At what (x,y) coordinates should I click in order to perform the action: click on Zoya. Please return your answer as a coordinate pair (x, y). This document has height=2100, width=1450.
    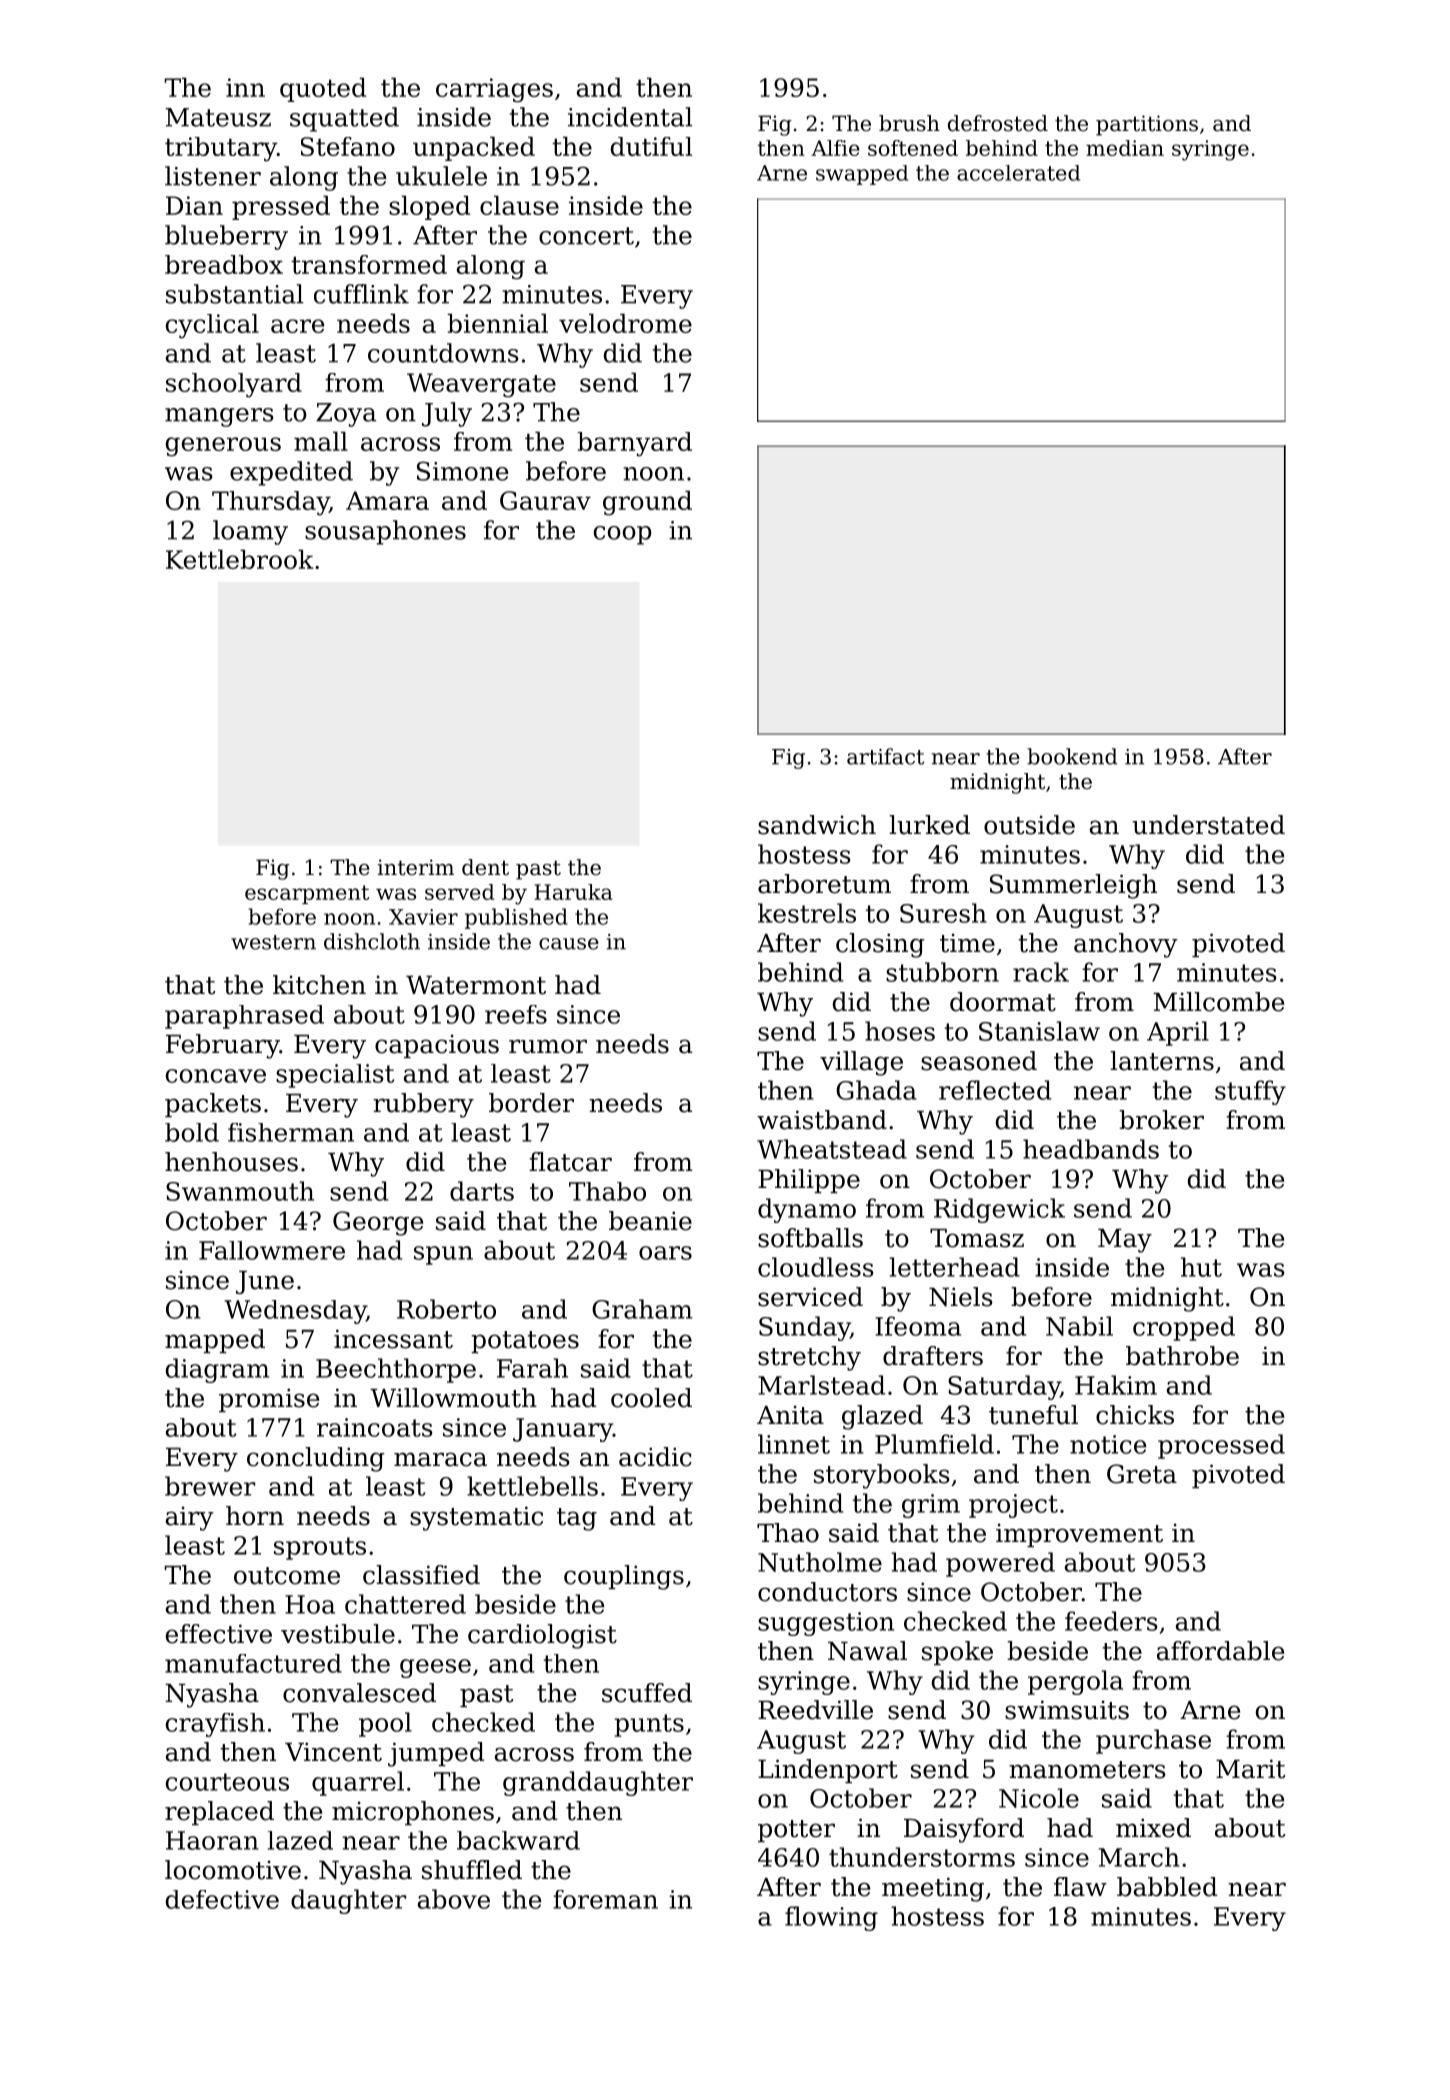
    Looking at the image, I should click on (346, 415).
